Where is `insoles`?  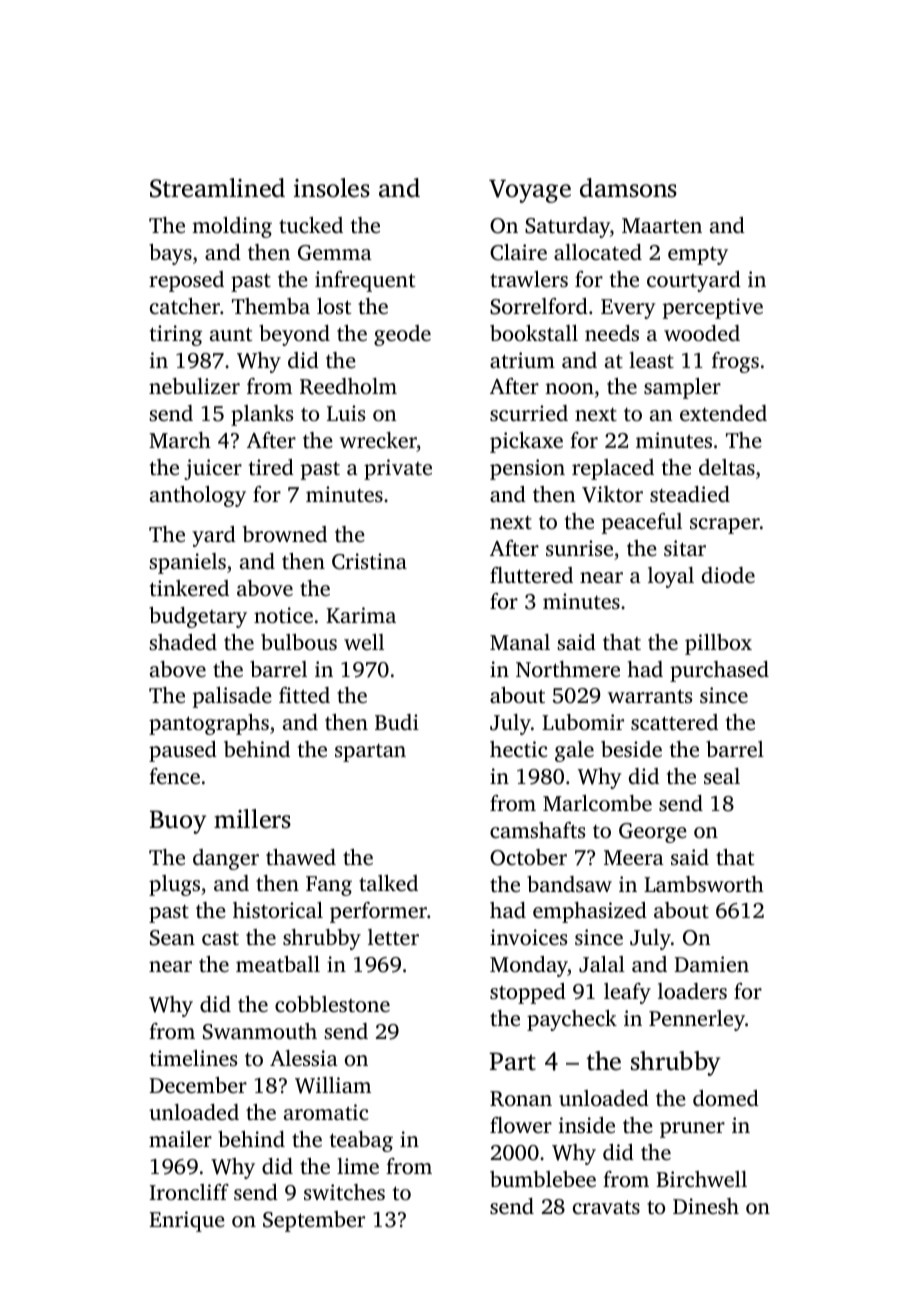 insoles is located at coordinates (332, 188).
